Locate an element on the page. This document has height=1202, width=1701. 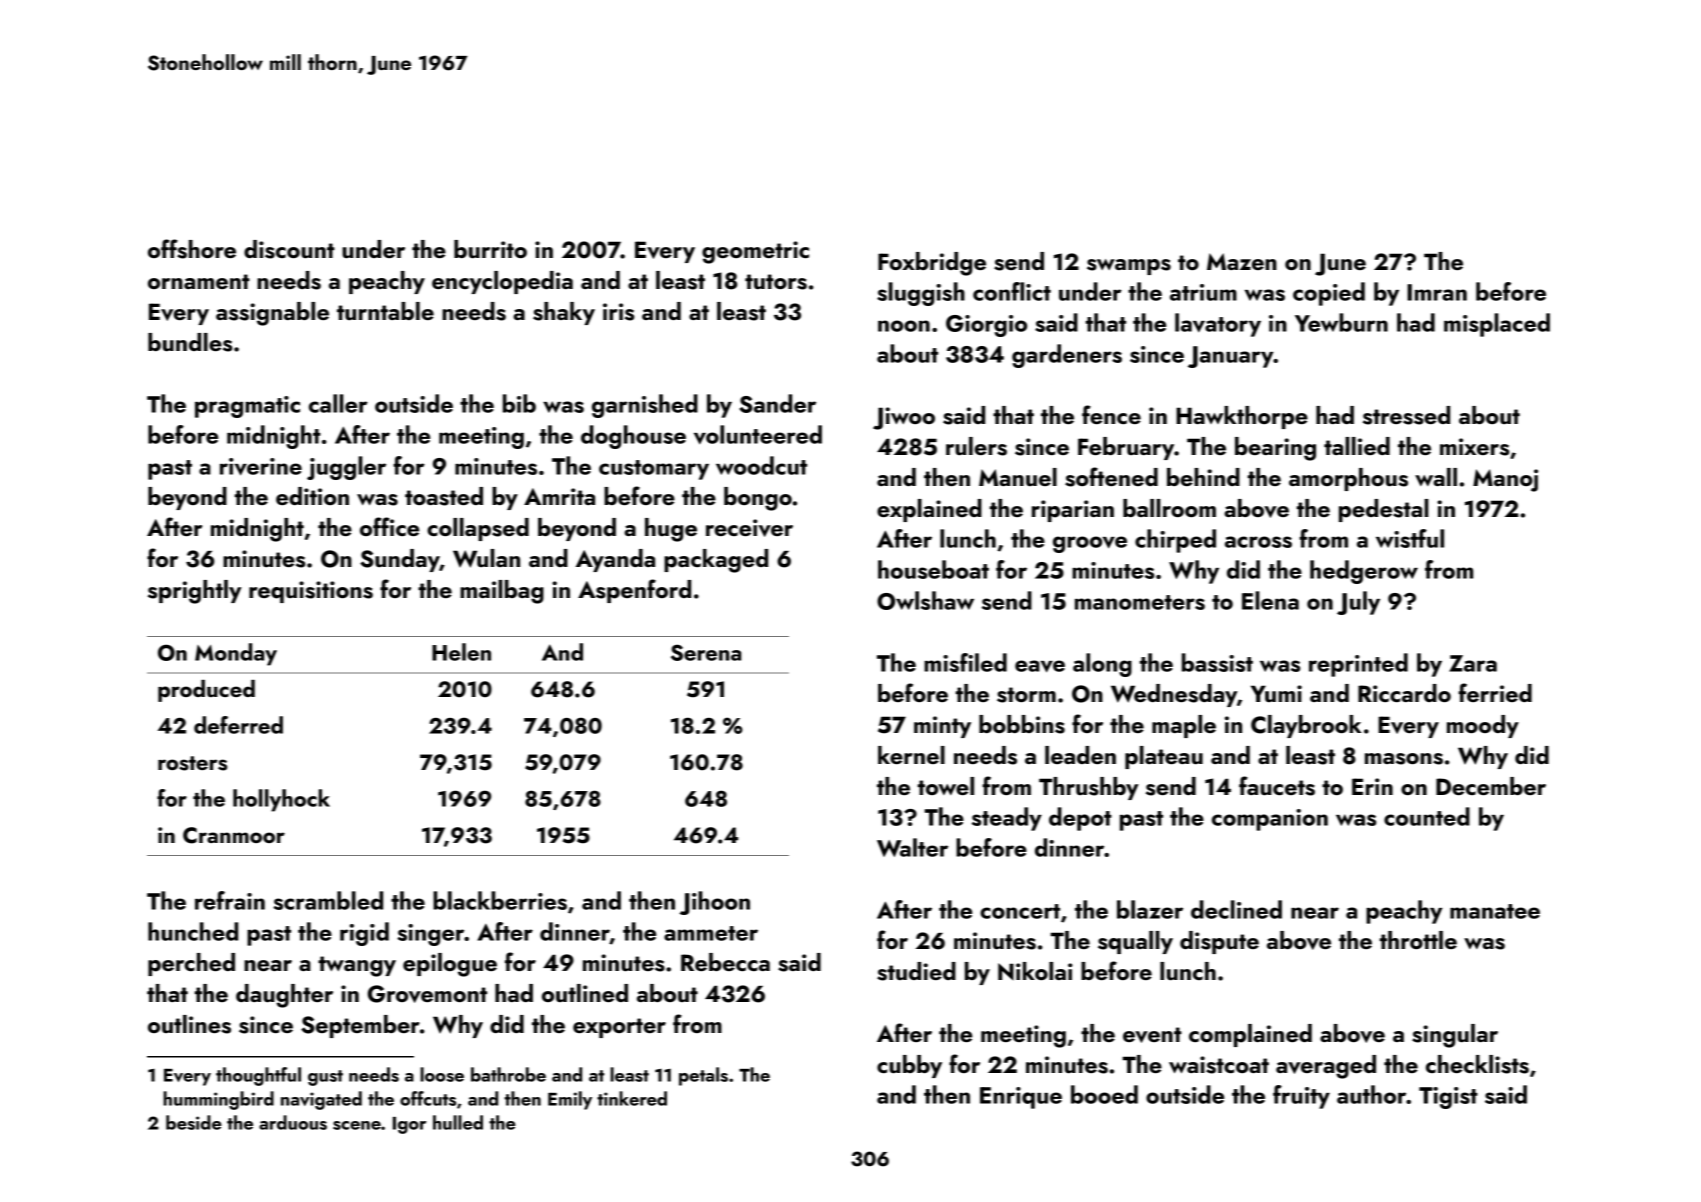
Cranmoor is located at coordinates (234, 835).
